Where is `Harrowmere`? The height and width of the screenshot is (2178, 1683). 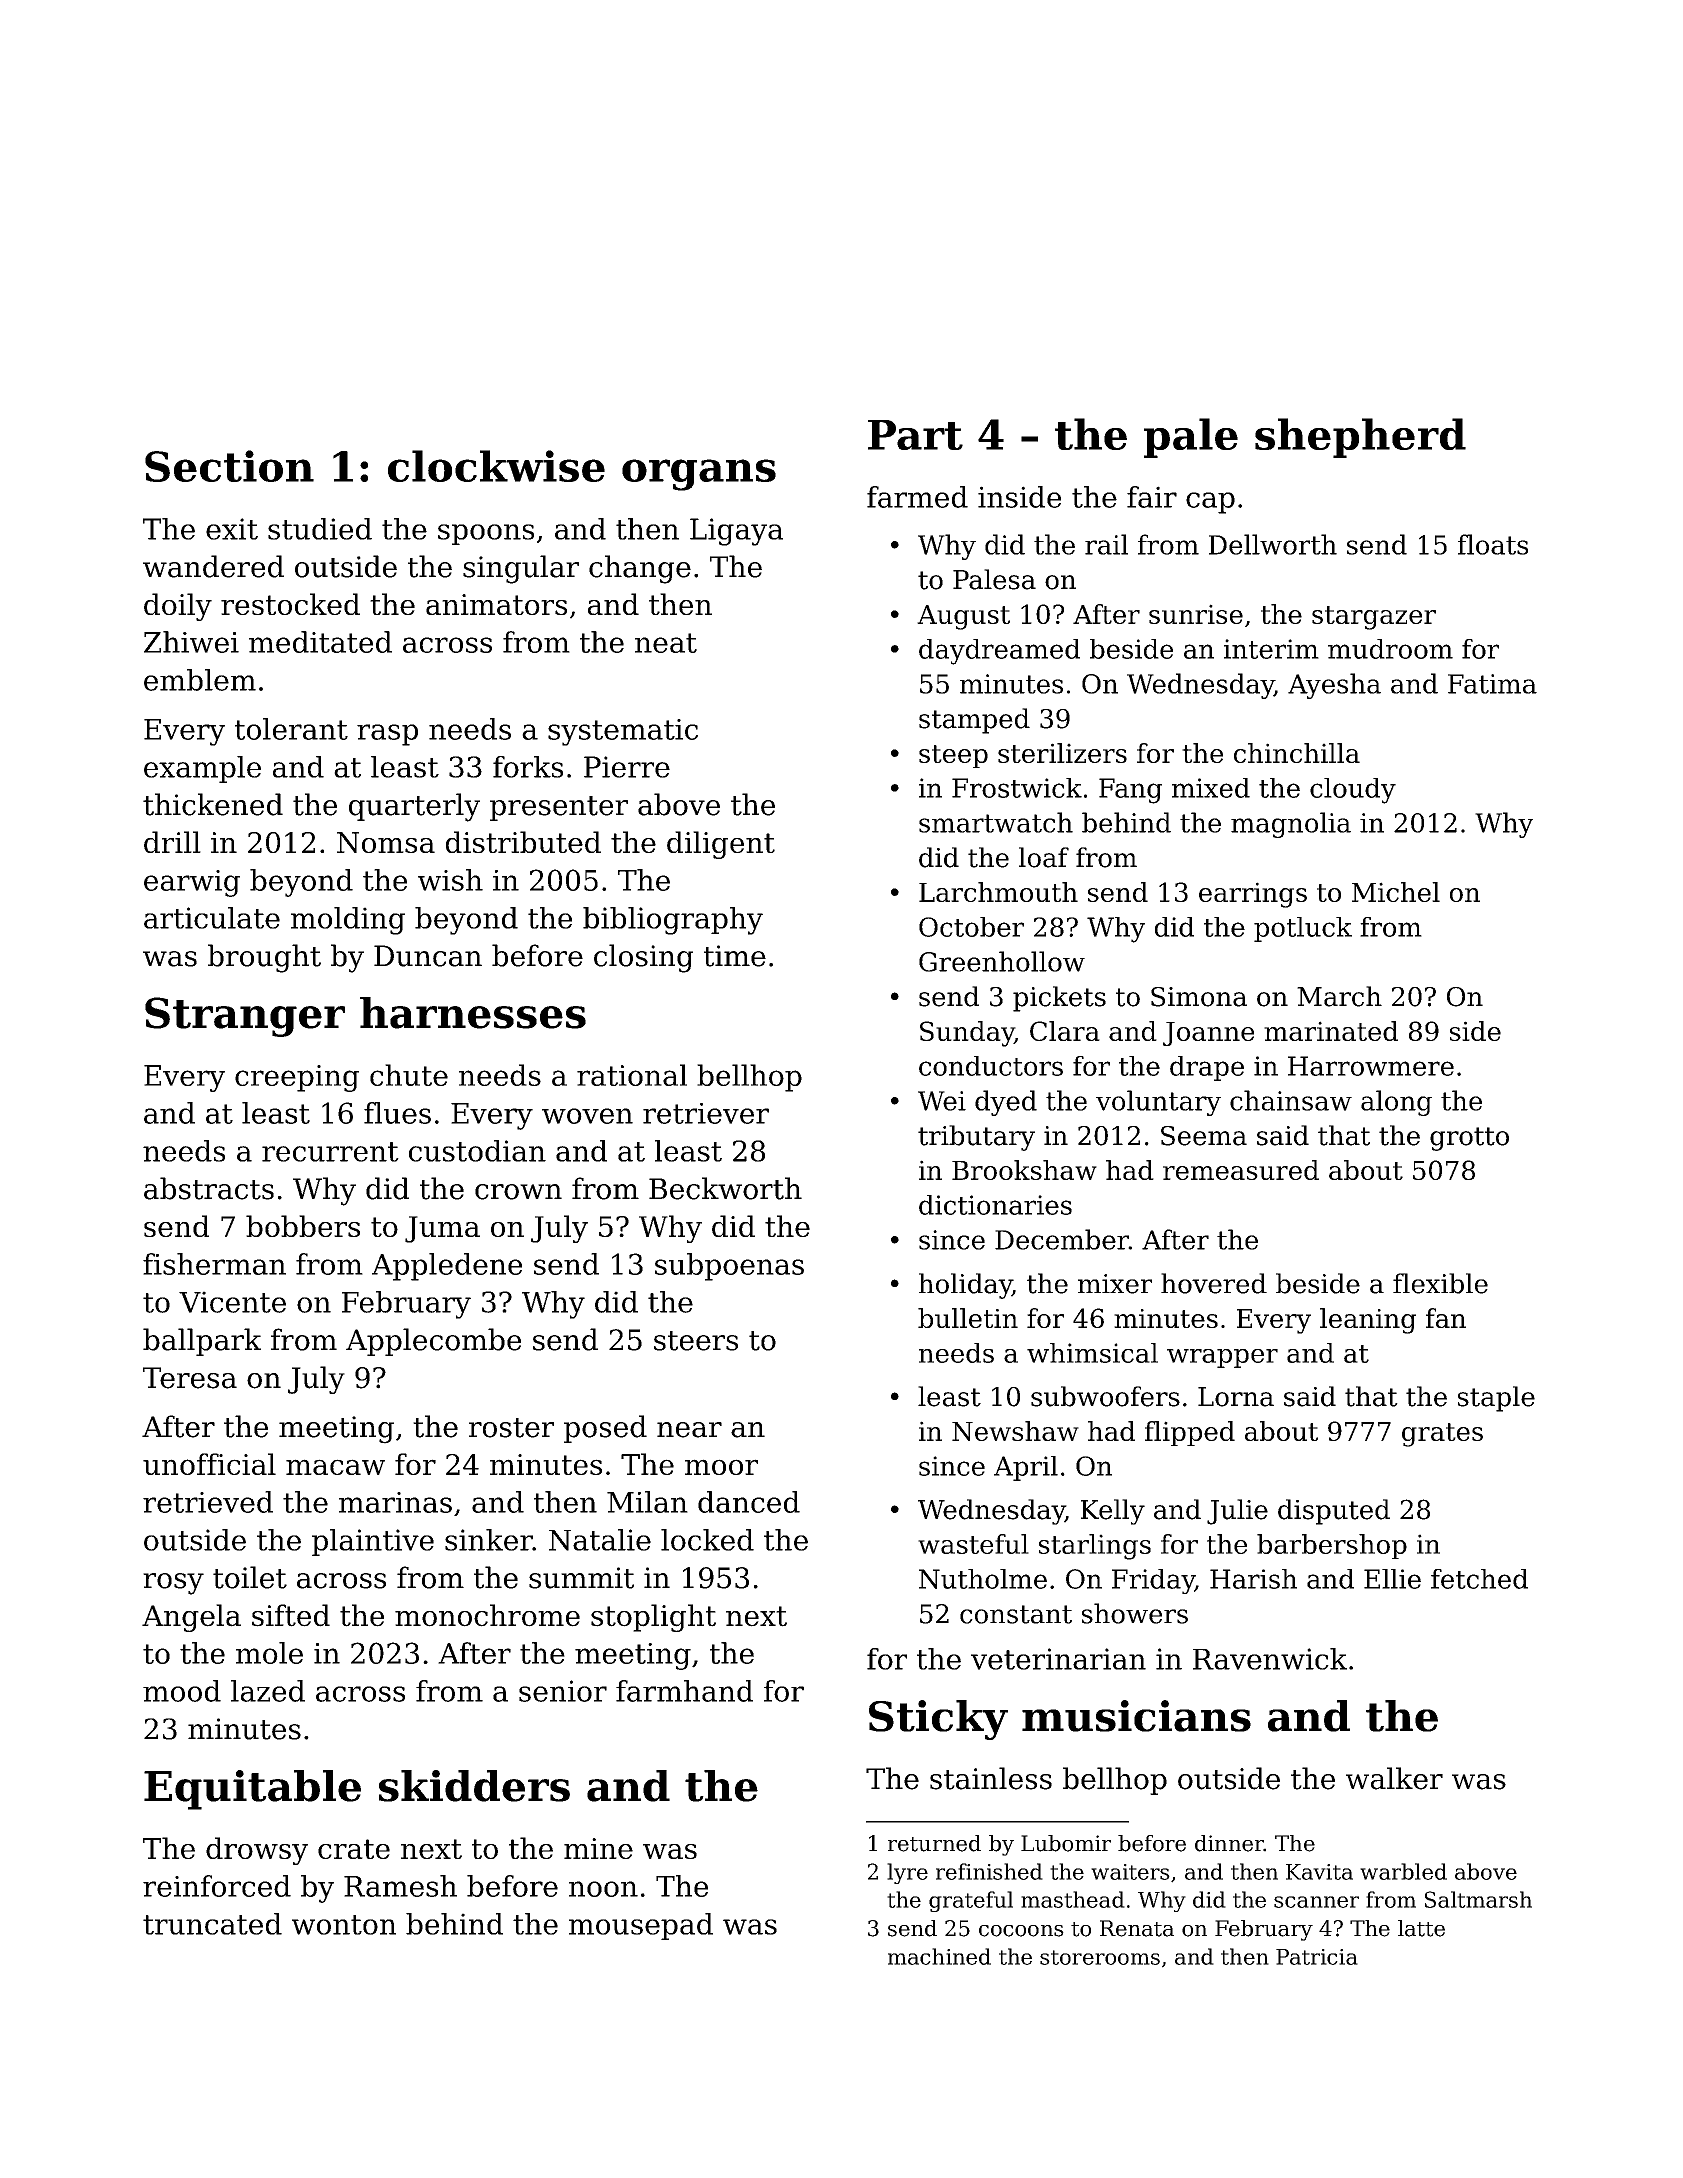 Harrowmere is located at coordinates (1371, 1066).
